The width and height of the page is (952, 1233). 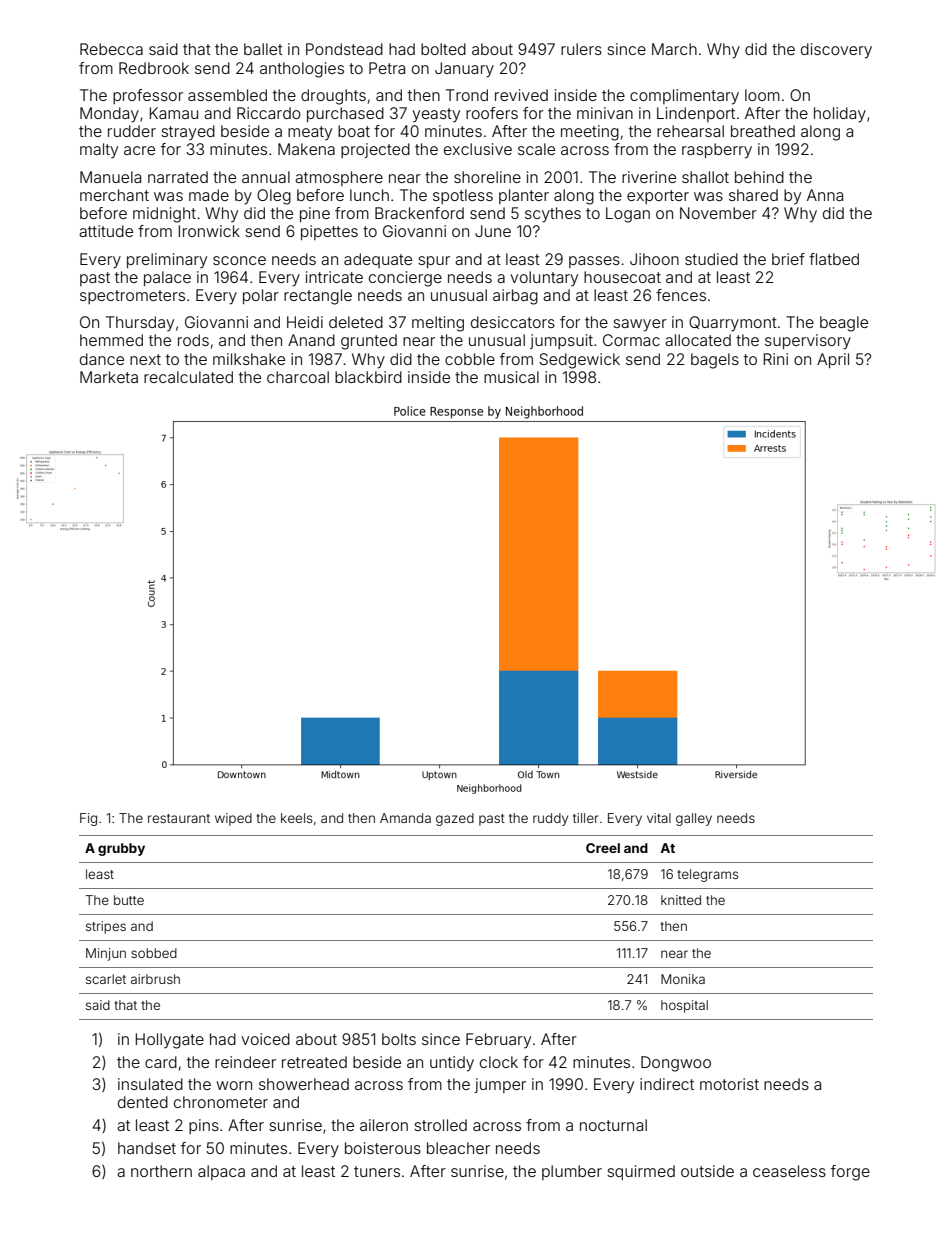 I want to click on meeting, so click(x=590, y=133).
